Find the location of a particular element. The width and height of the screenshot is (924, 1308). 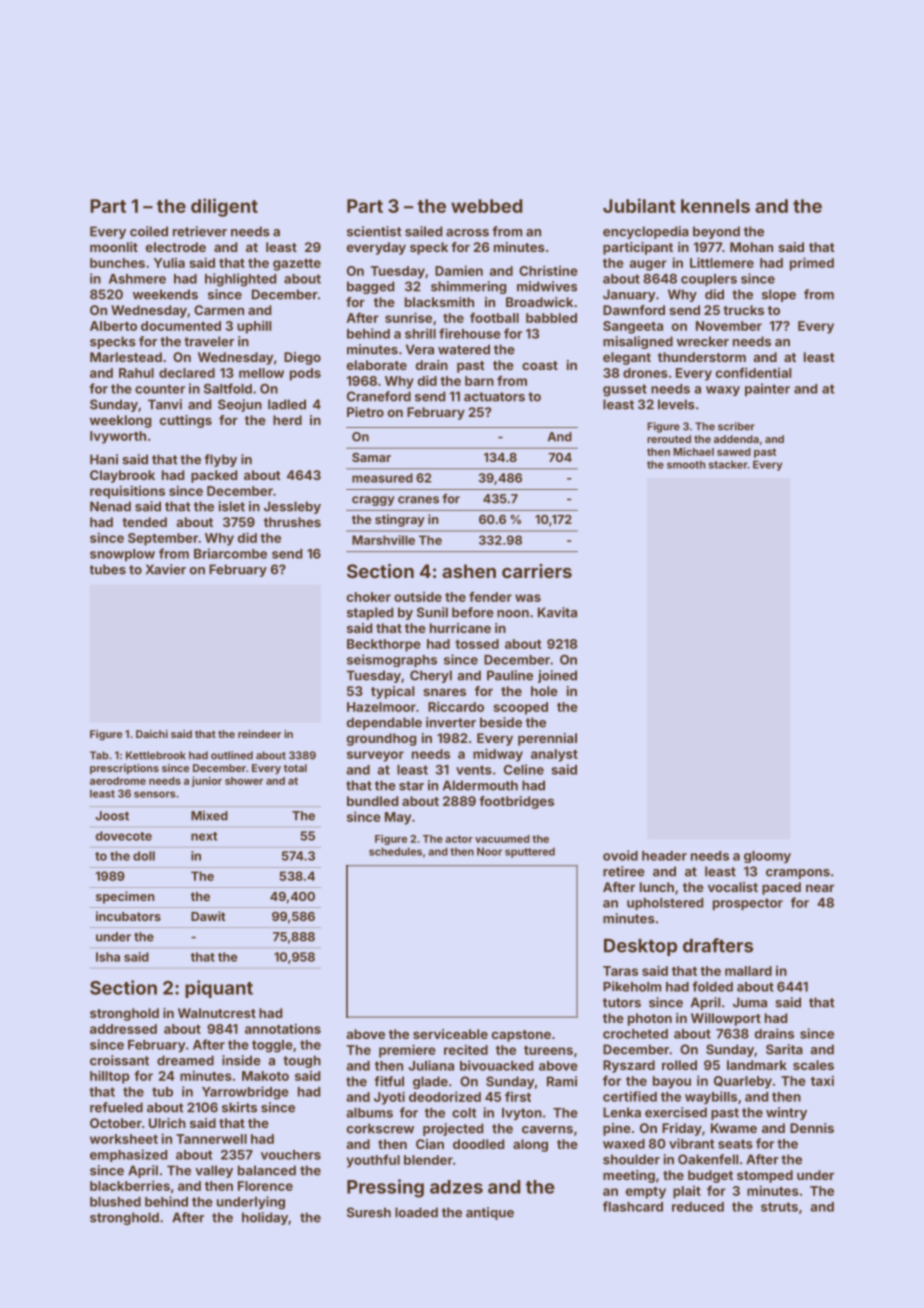

header is located at coordinates (664, 856).
